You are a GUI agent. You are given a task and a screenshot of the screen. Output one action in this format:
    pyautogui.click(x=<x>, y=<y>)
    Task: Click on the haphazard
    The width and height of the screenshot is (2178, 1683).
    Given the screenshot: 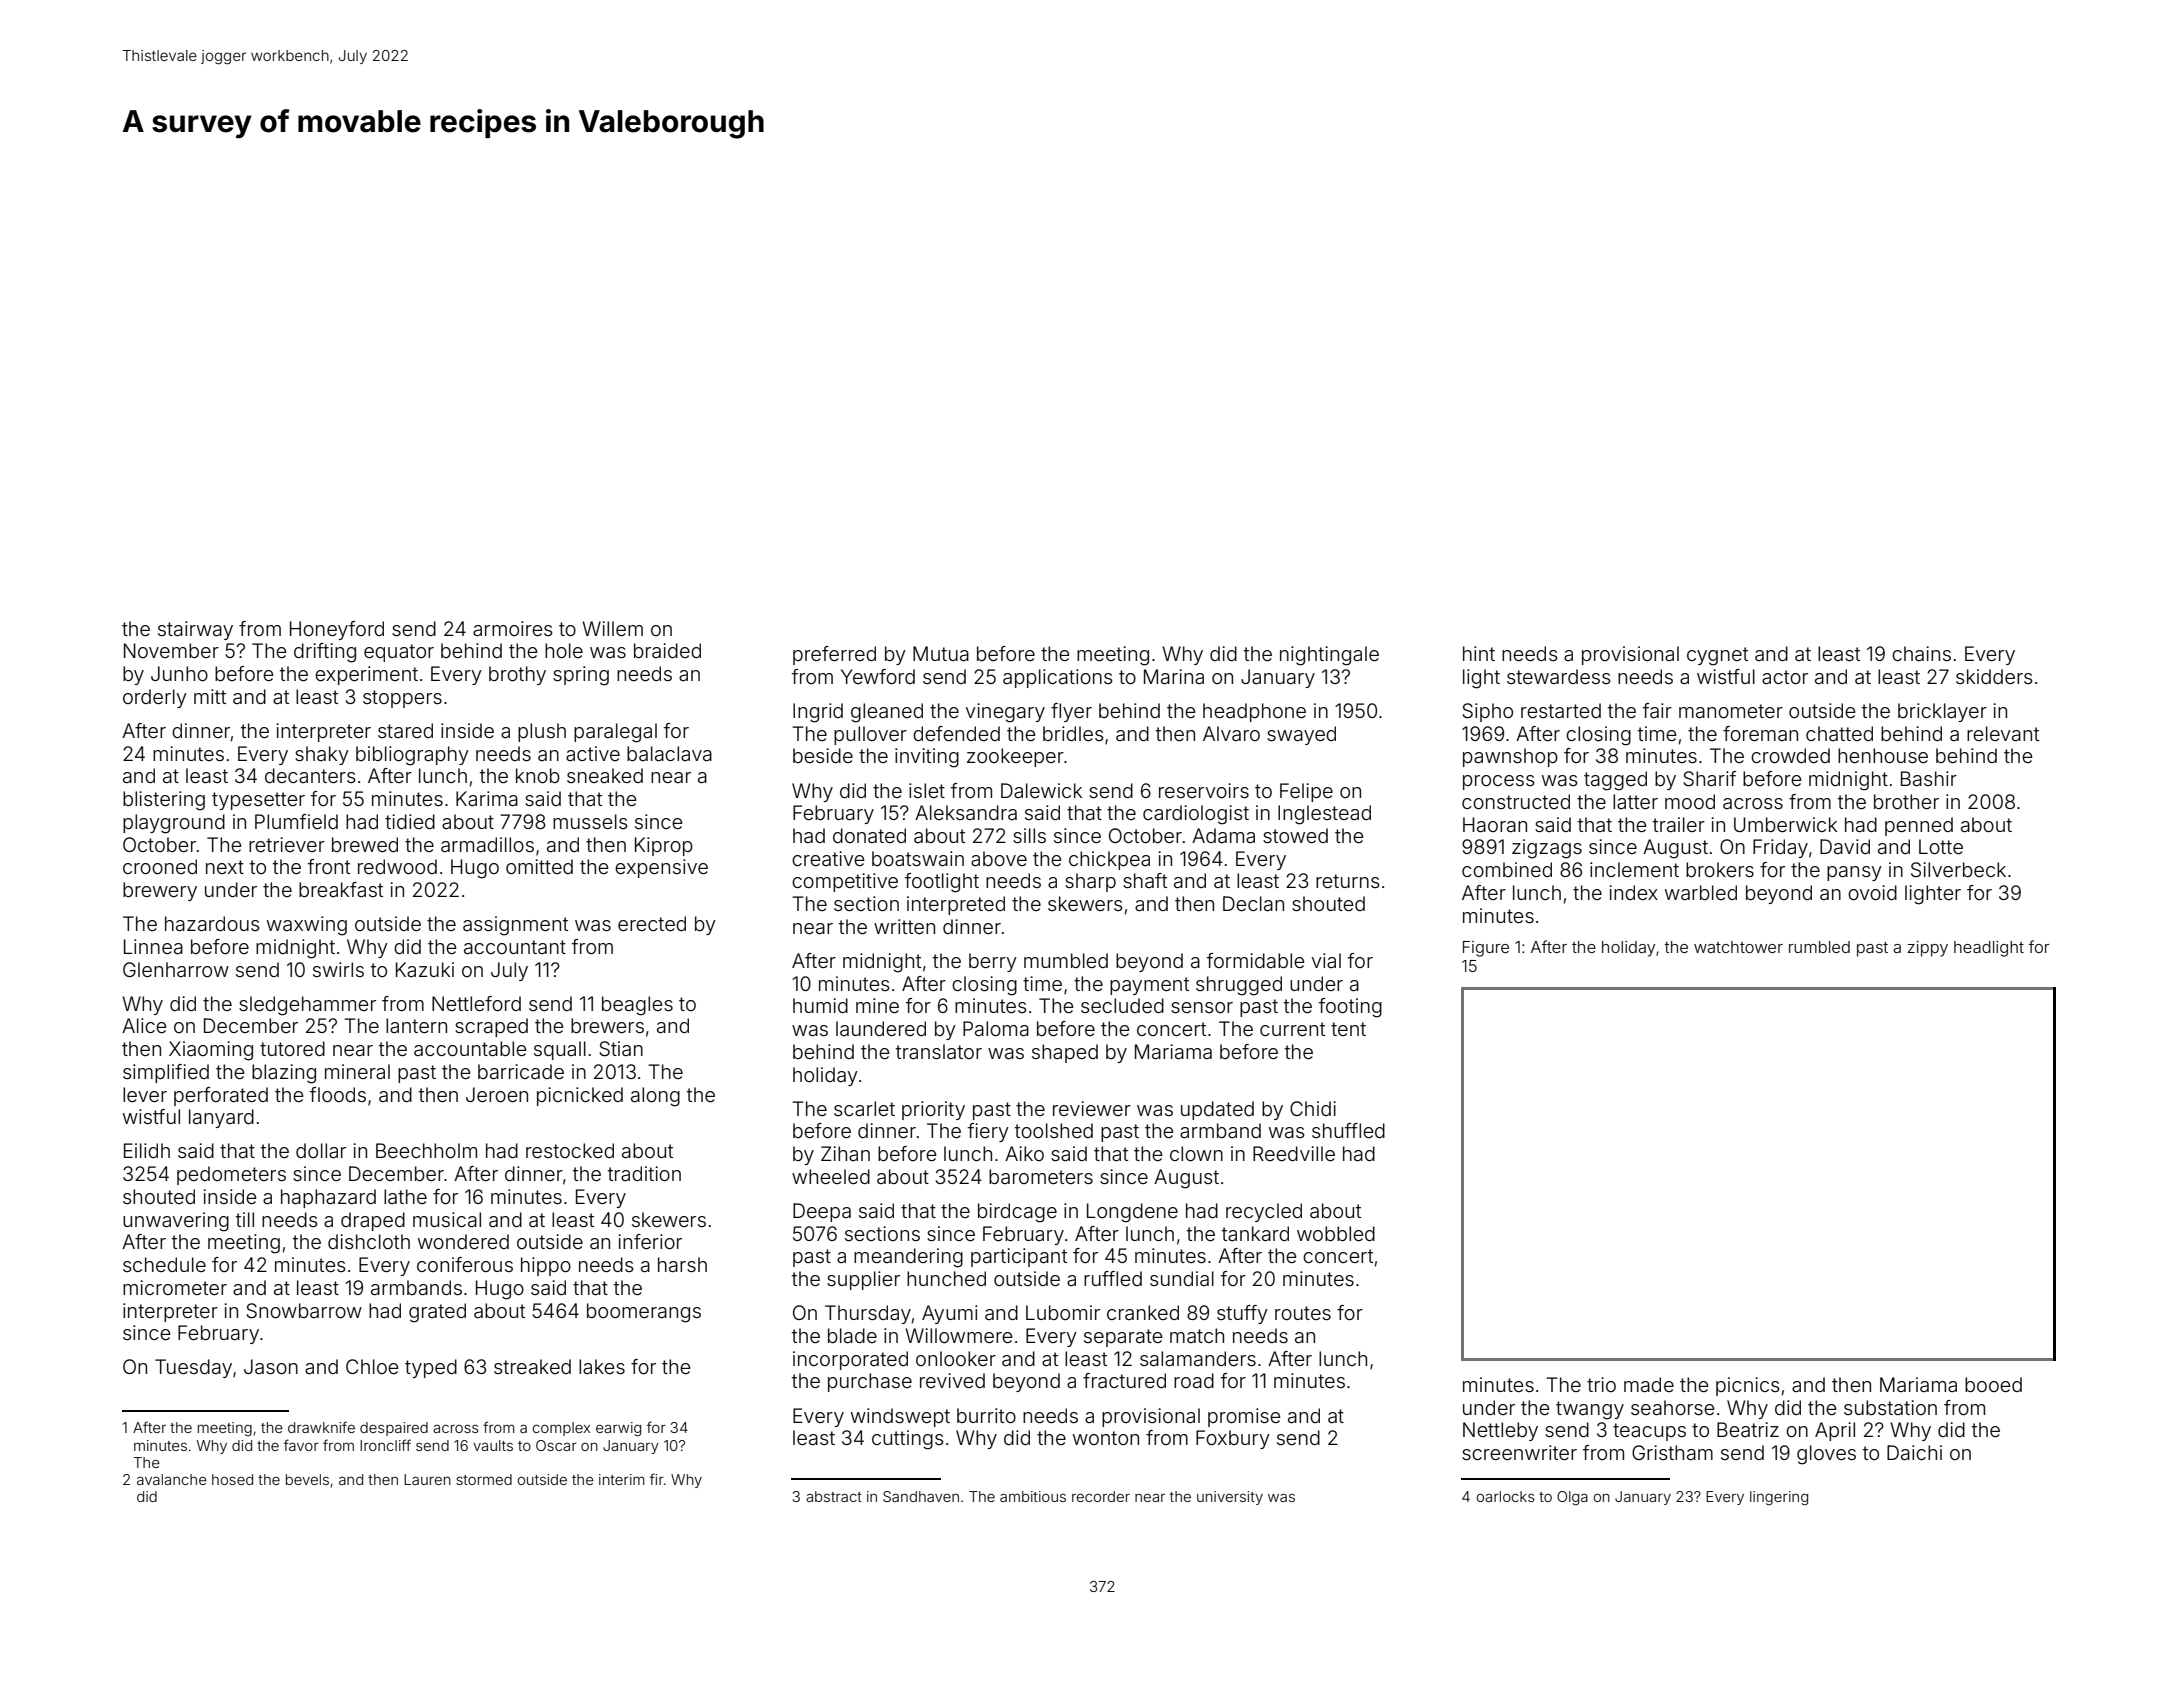 What is the action you would take?
    pyautogui.click(x=328, y=1198)
